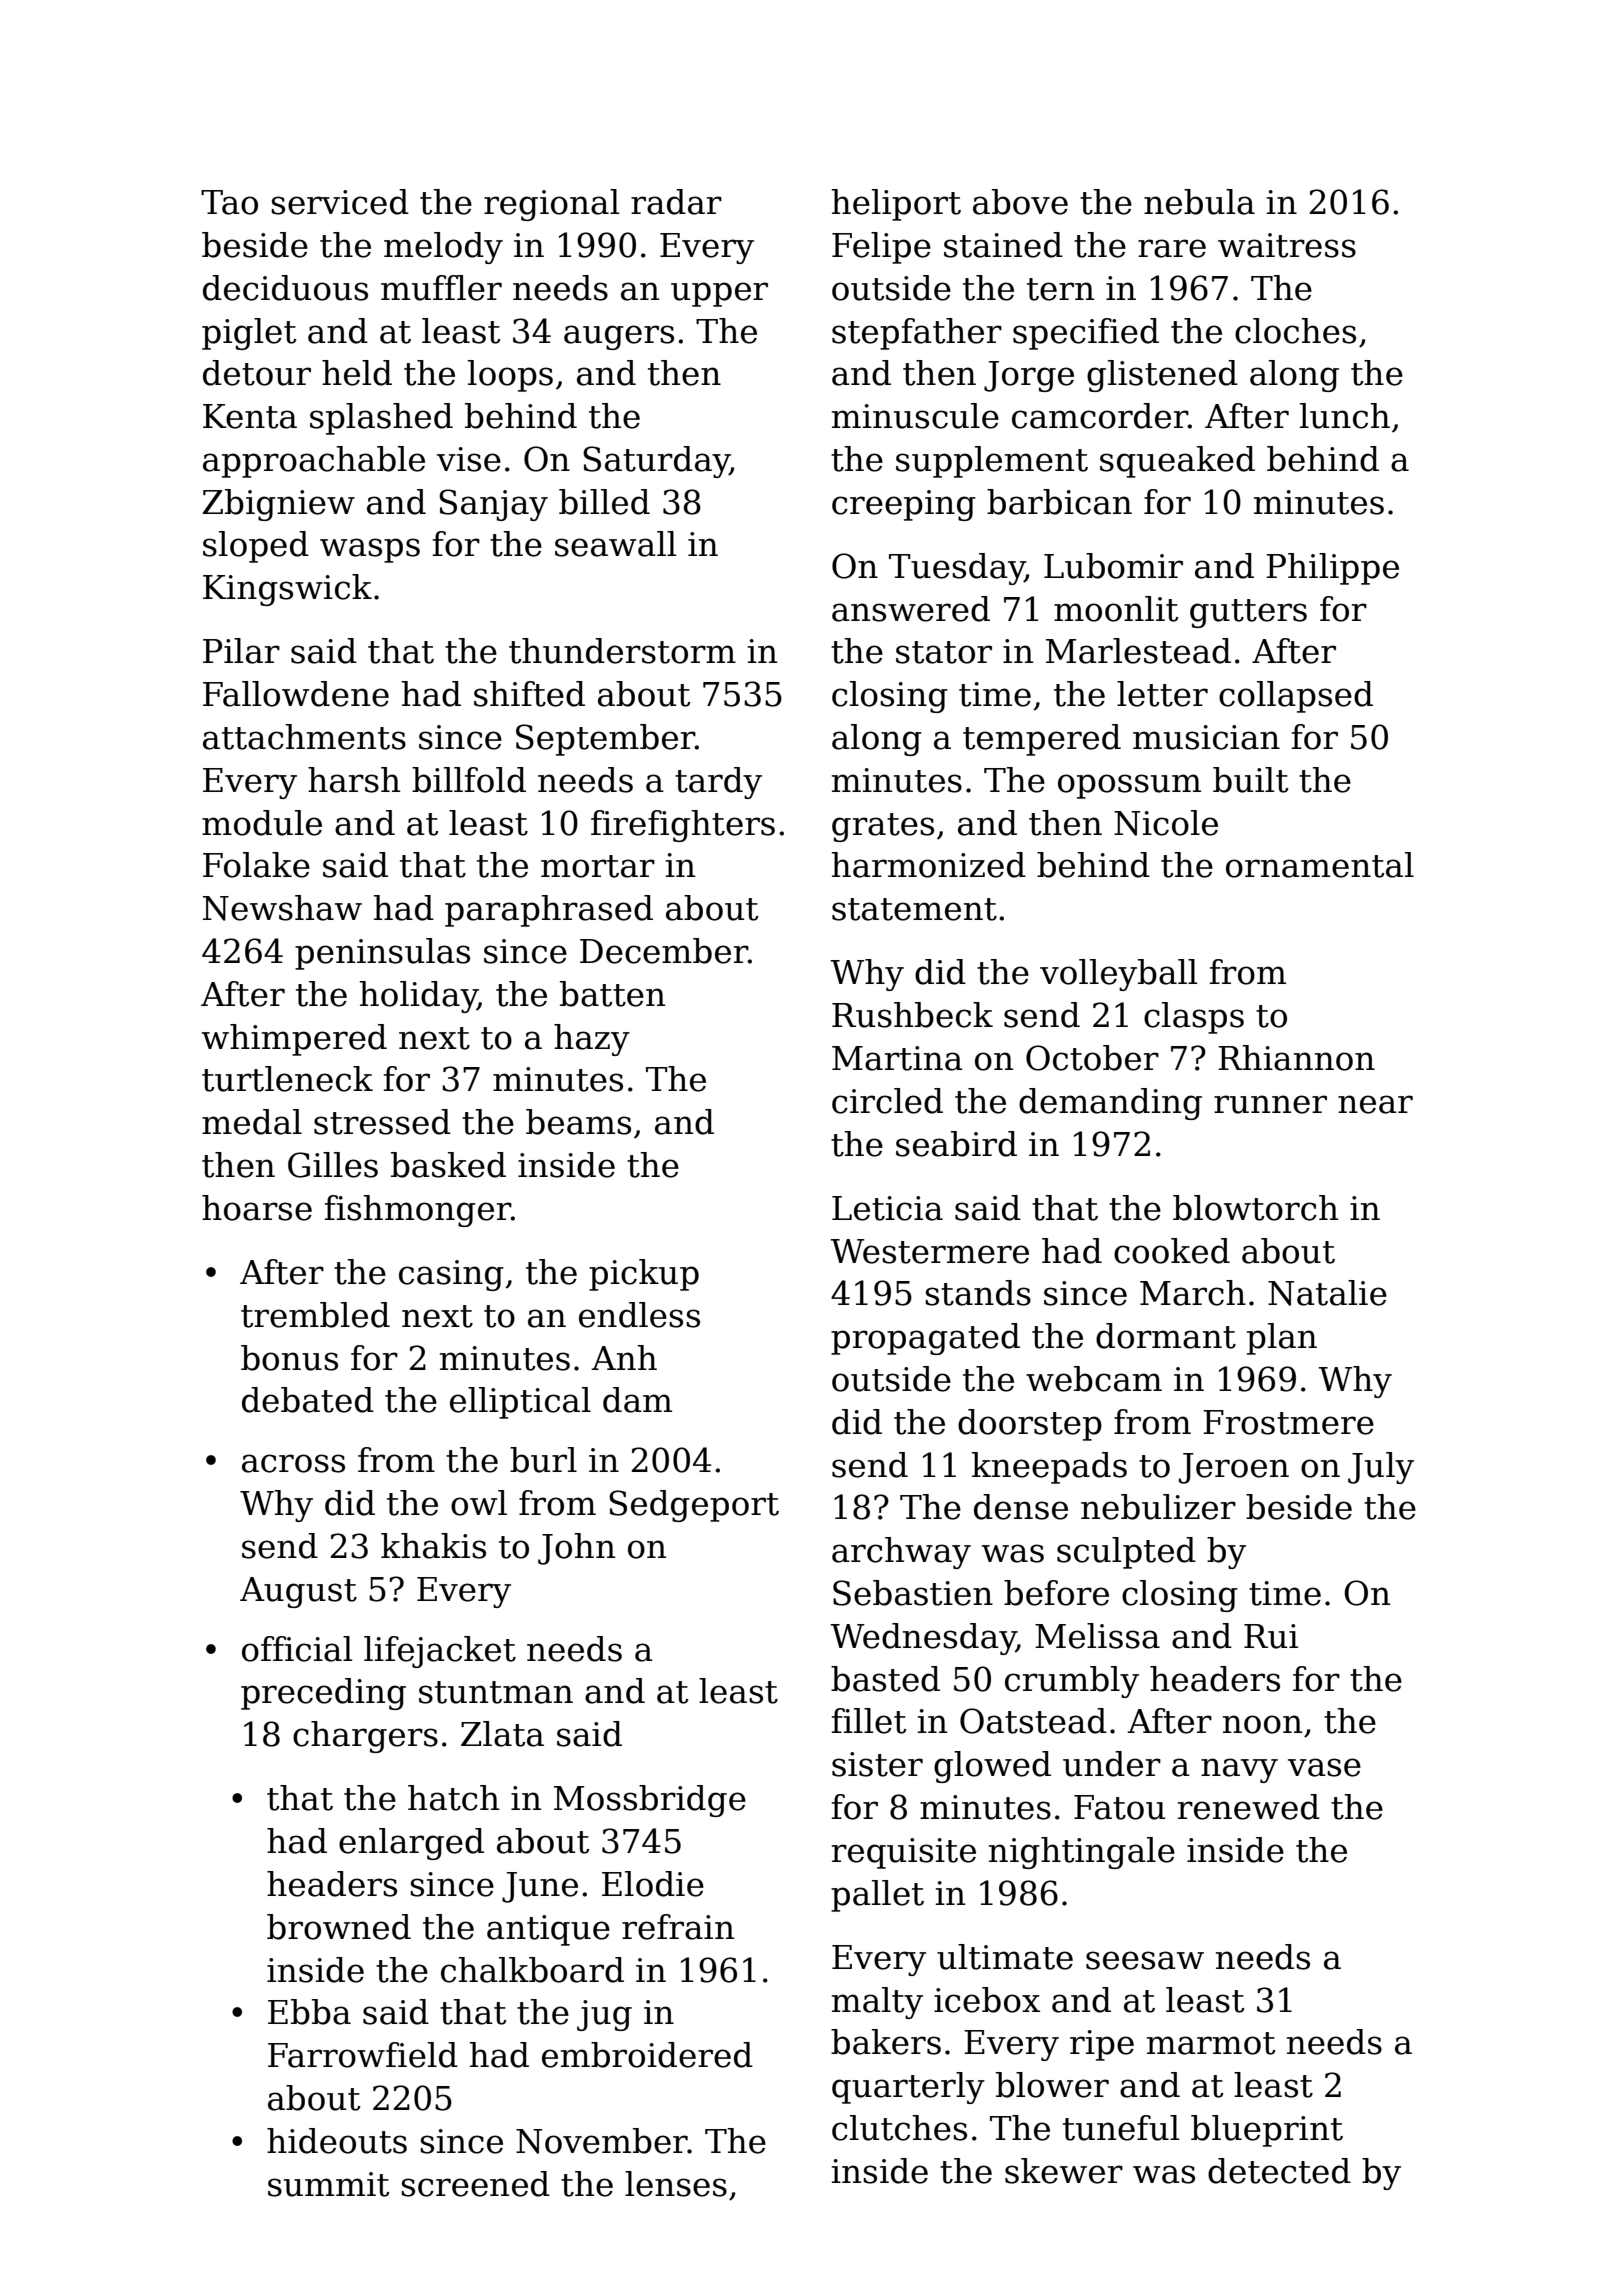  I want to click on beams, so click(578, 1122).
